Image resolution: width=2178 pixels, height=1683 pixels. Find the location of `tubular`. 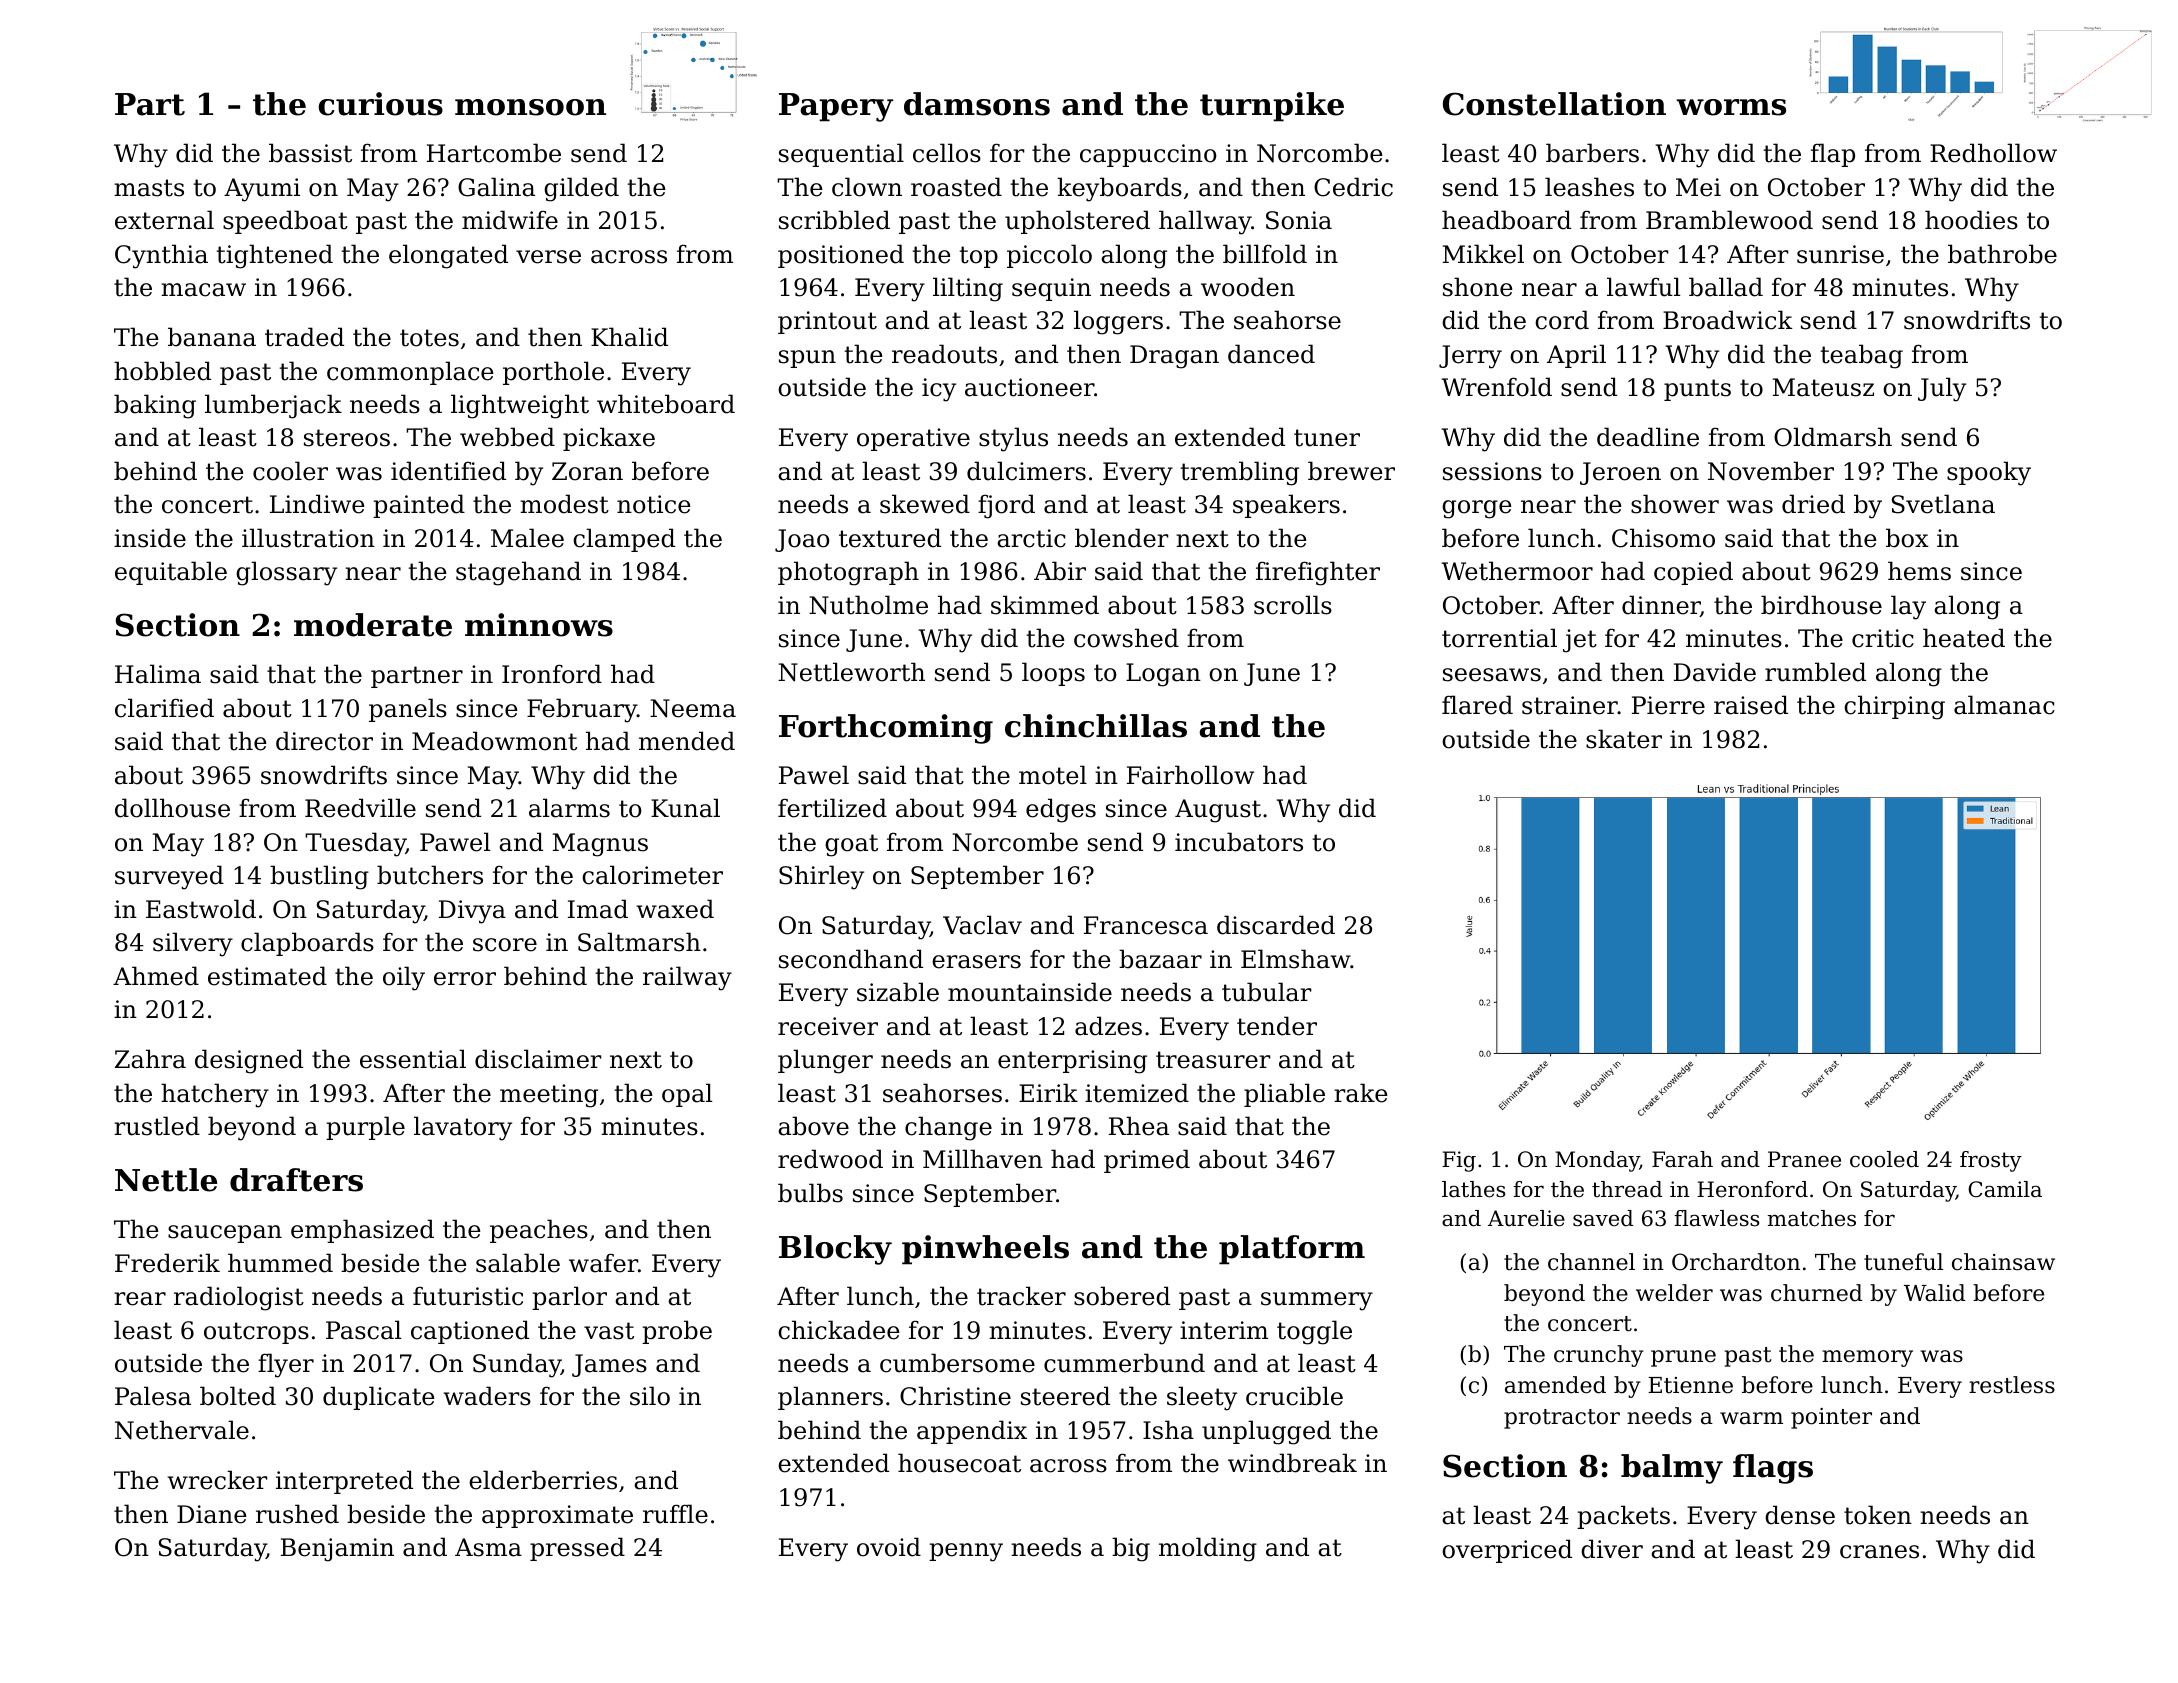

tubular is located at coordinates (1267, 992).
